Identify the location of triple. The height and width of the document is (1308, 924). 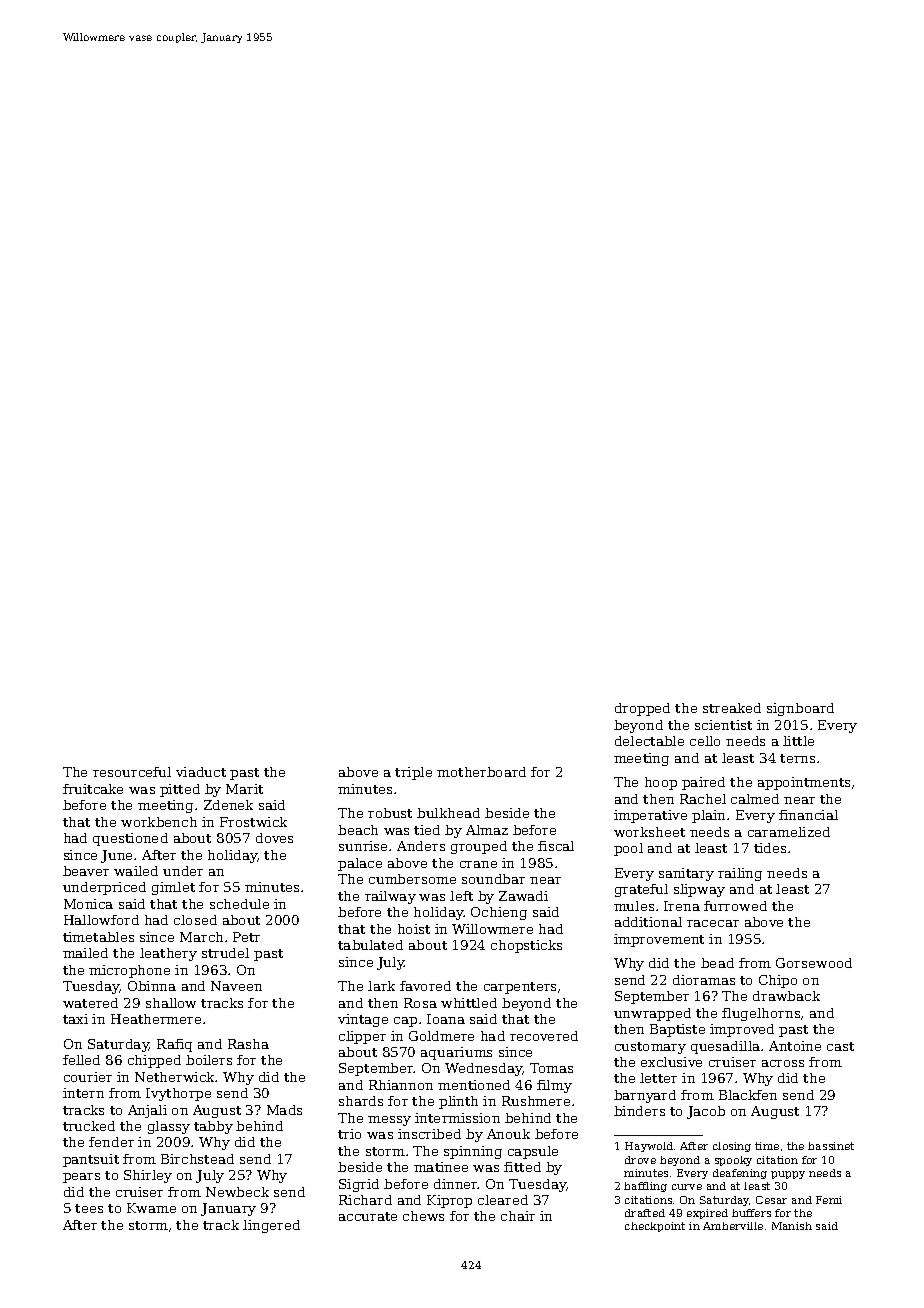
(413, 773).
